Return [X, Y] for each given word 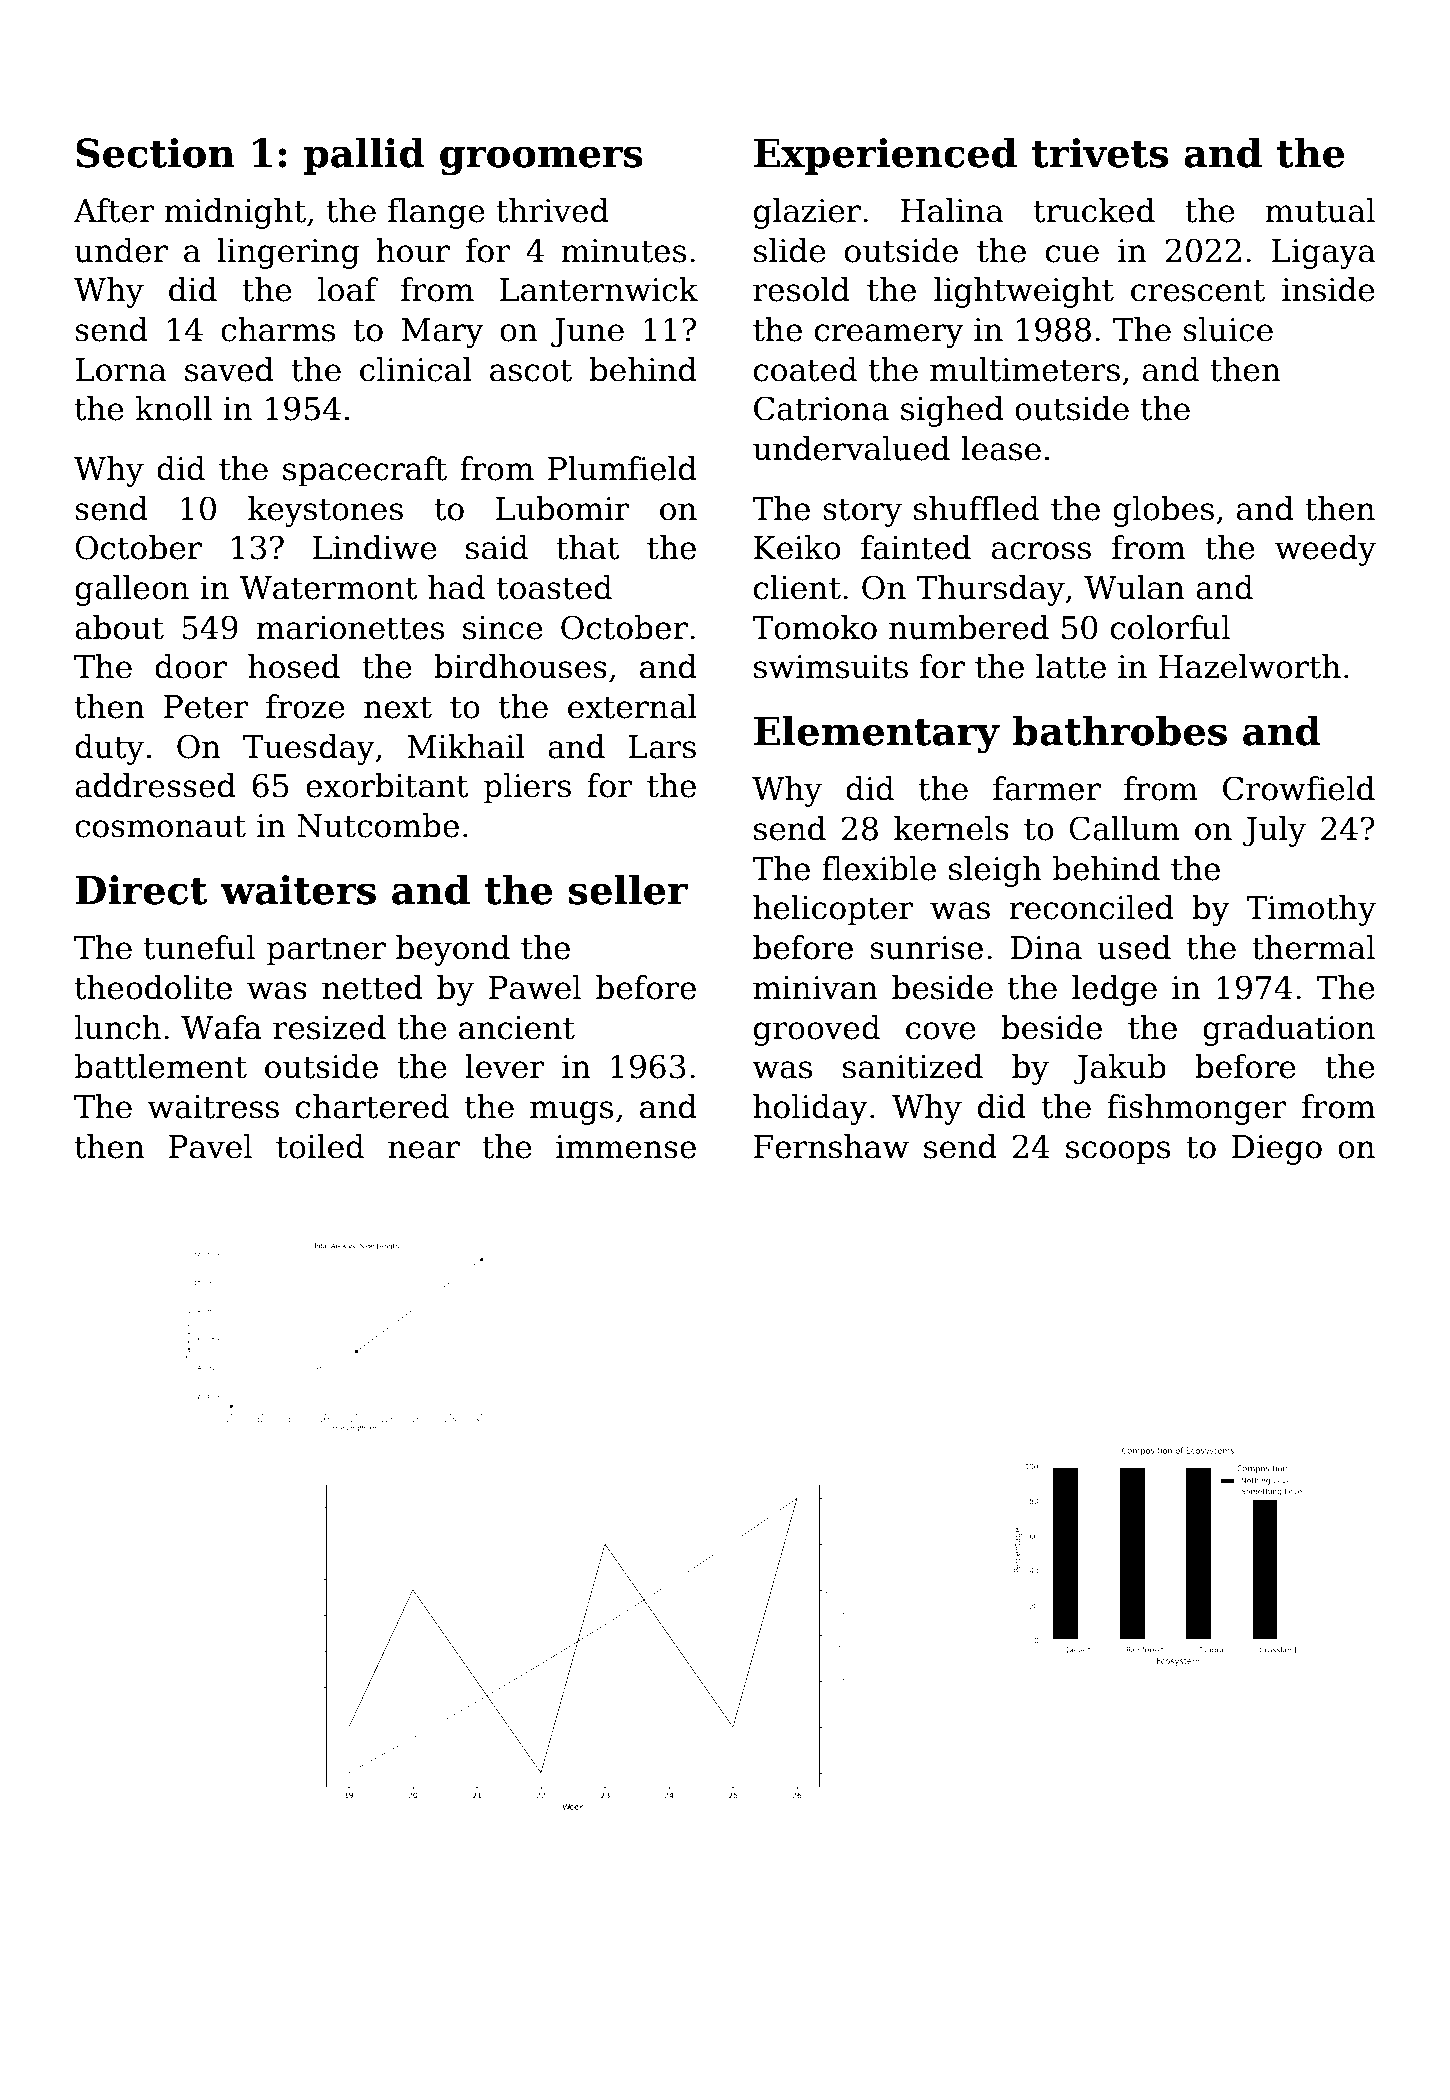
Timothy [1311, 910]
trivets [1100, 153]
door [191, 666]
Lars [662, 747]
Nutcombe [378, 825]
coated [805, 369]
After [113, 210]
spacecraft [365, 471]
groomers [541, 161]
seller [628, 889]
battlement [161, 1066]
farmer [1047, 788]
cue [1072, 254]
